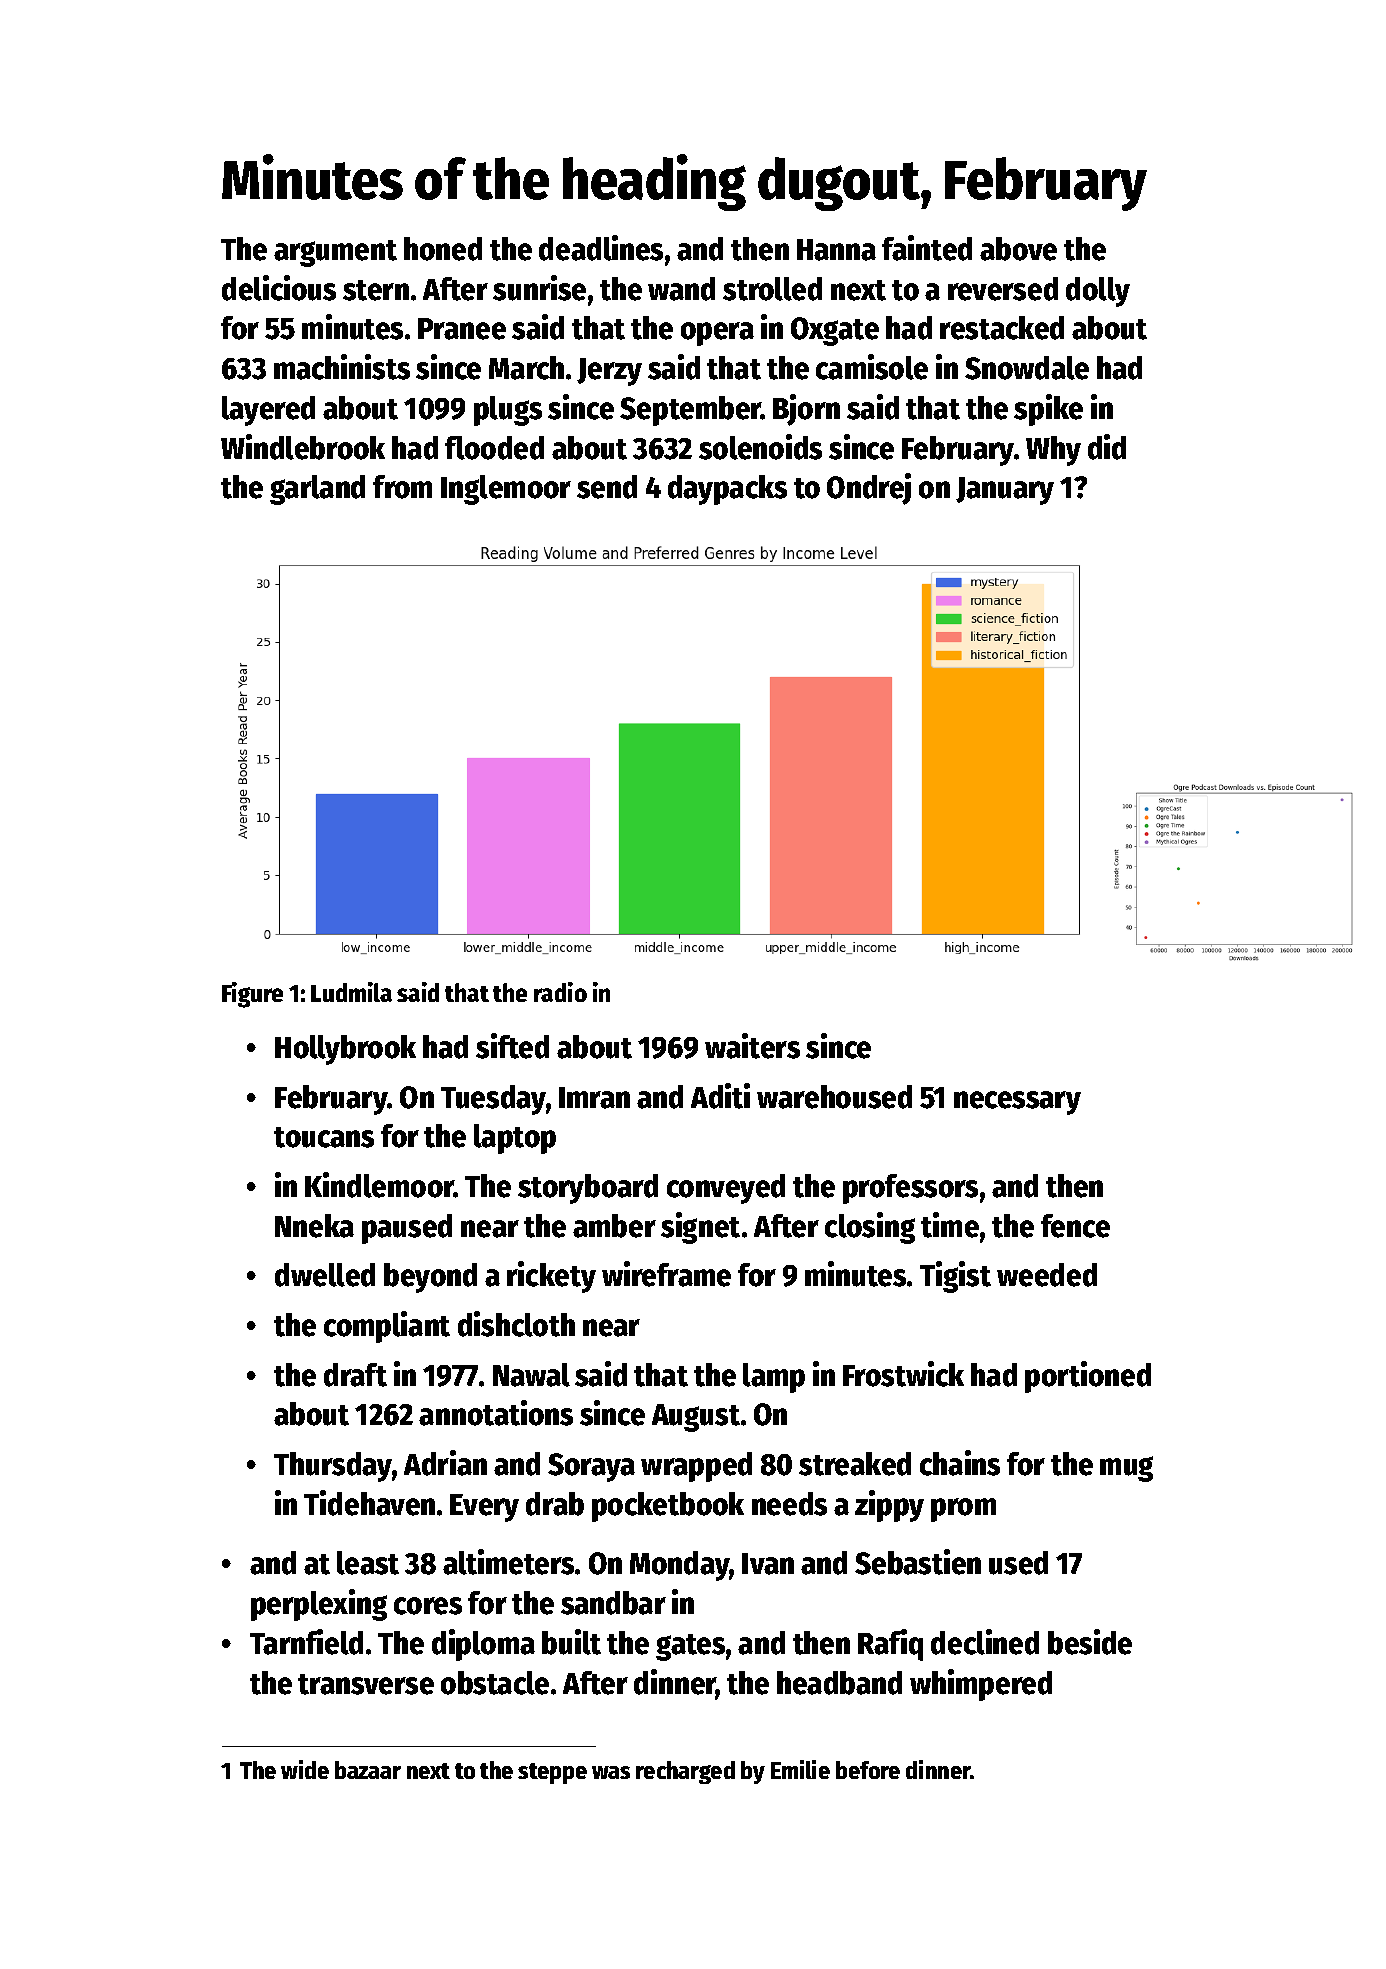 This screenshot has width=1386, height=1969. Describe the element at coordinates (369, 1503) in the screenshot. I see `Tidehaven` at that location.
